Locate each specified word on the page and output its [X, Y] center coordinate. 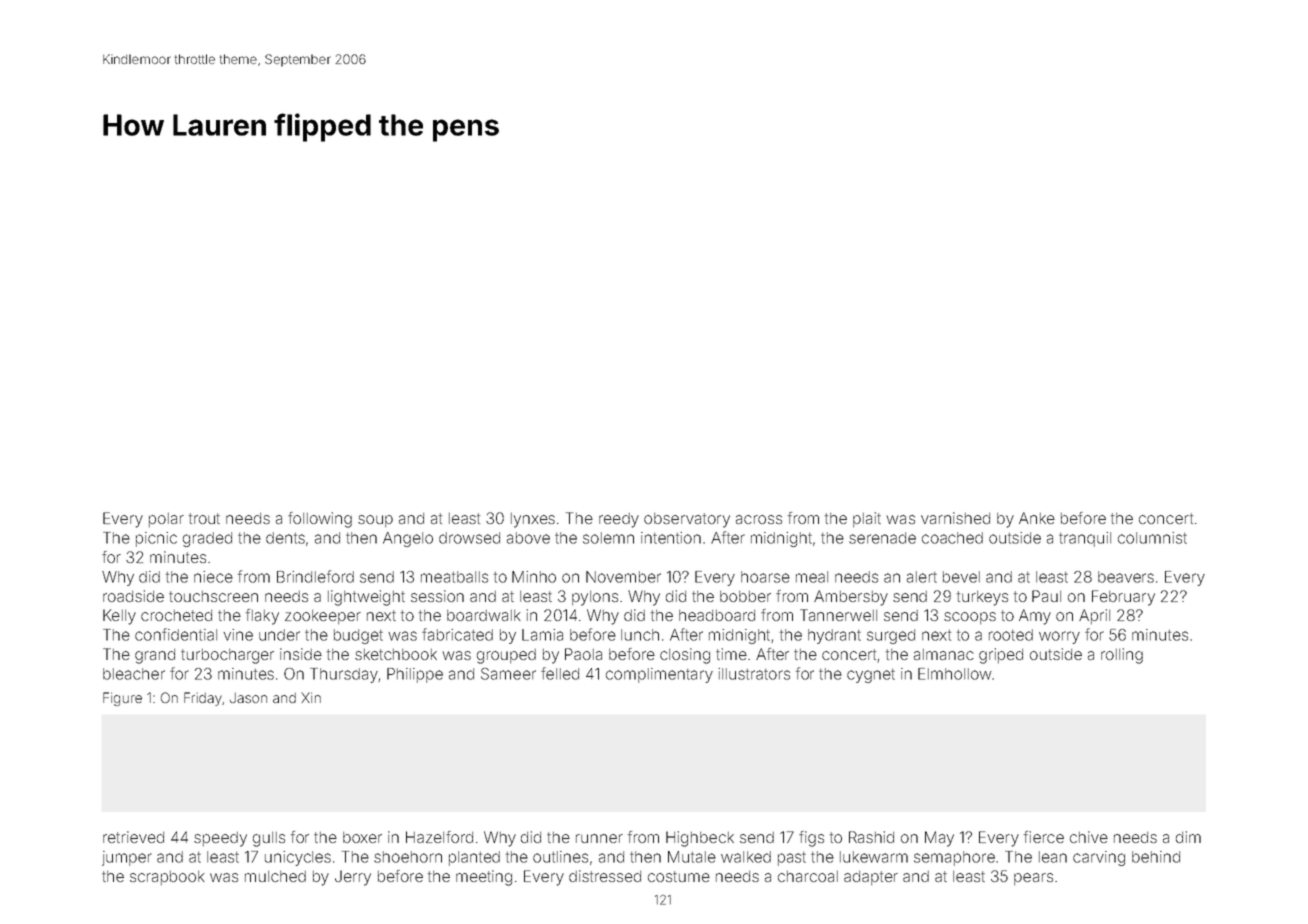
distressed [605, 876]
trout [204, 518]
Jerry [353, 878]
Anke [1037, 518]
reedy [619, 520]
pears [1033, 879]
